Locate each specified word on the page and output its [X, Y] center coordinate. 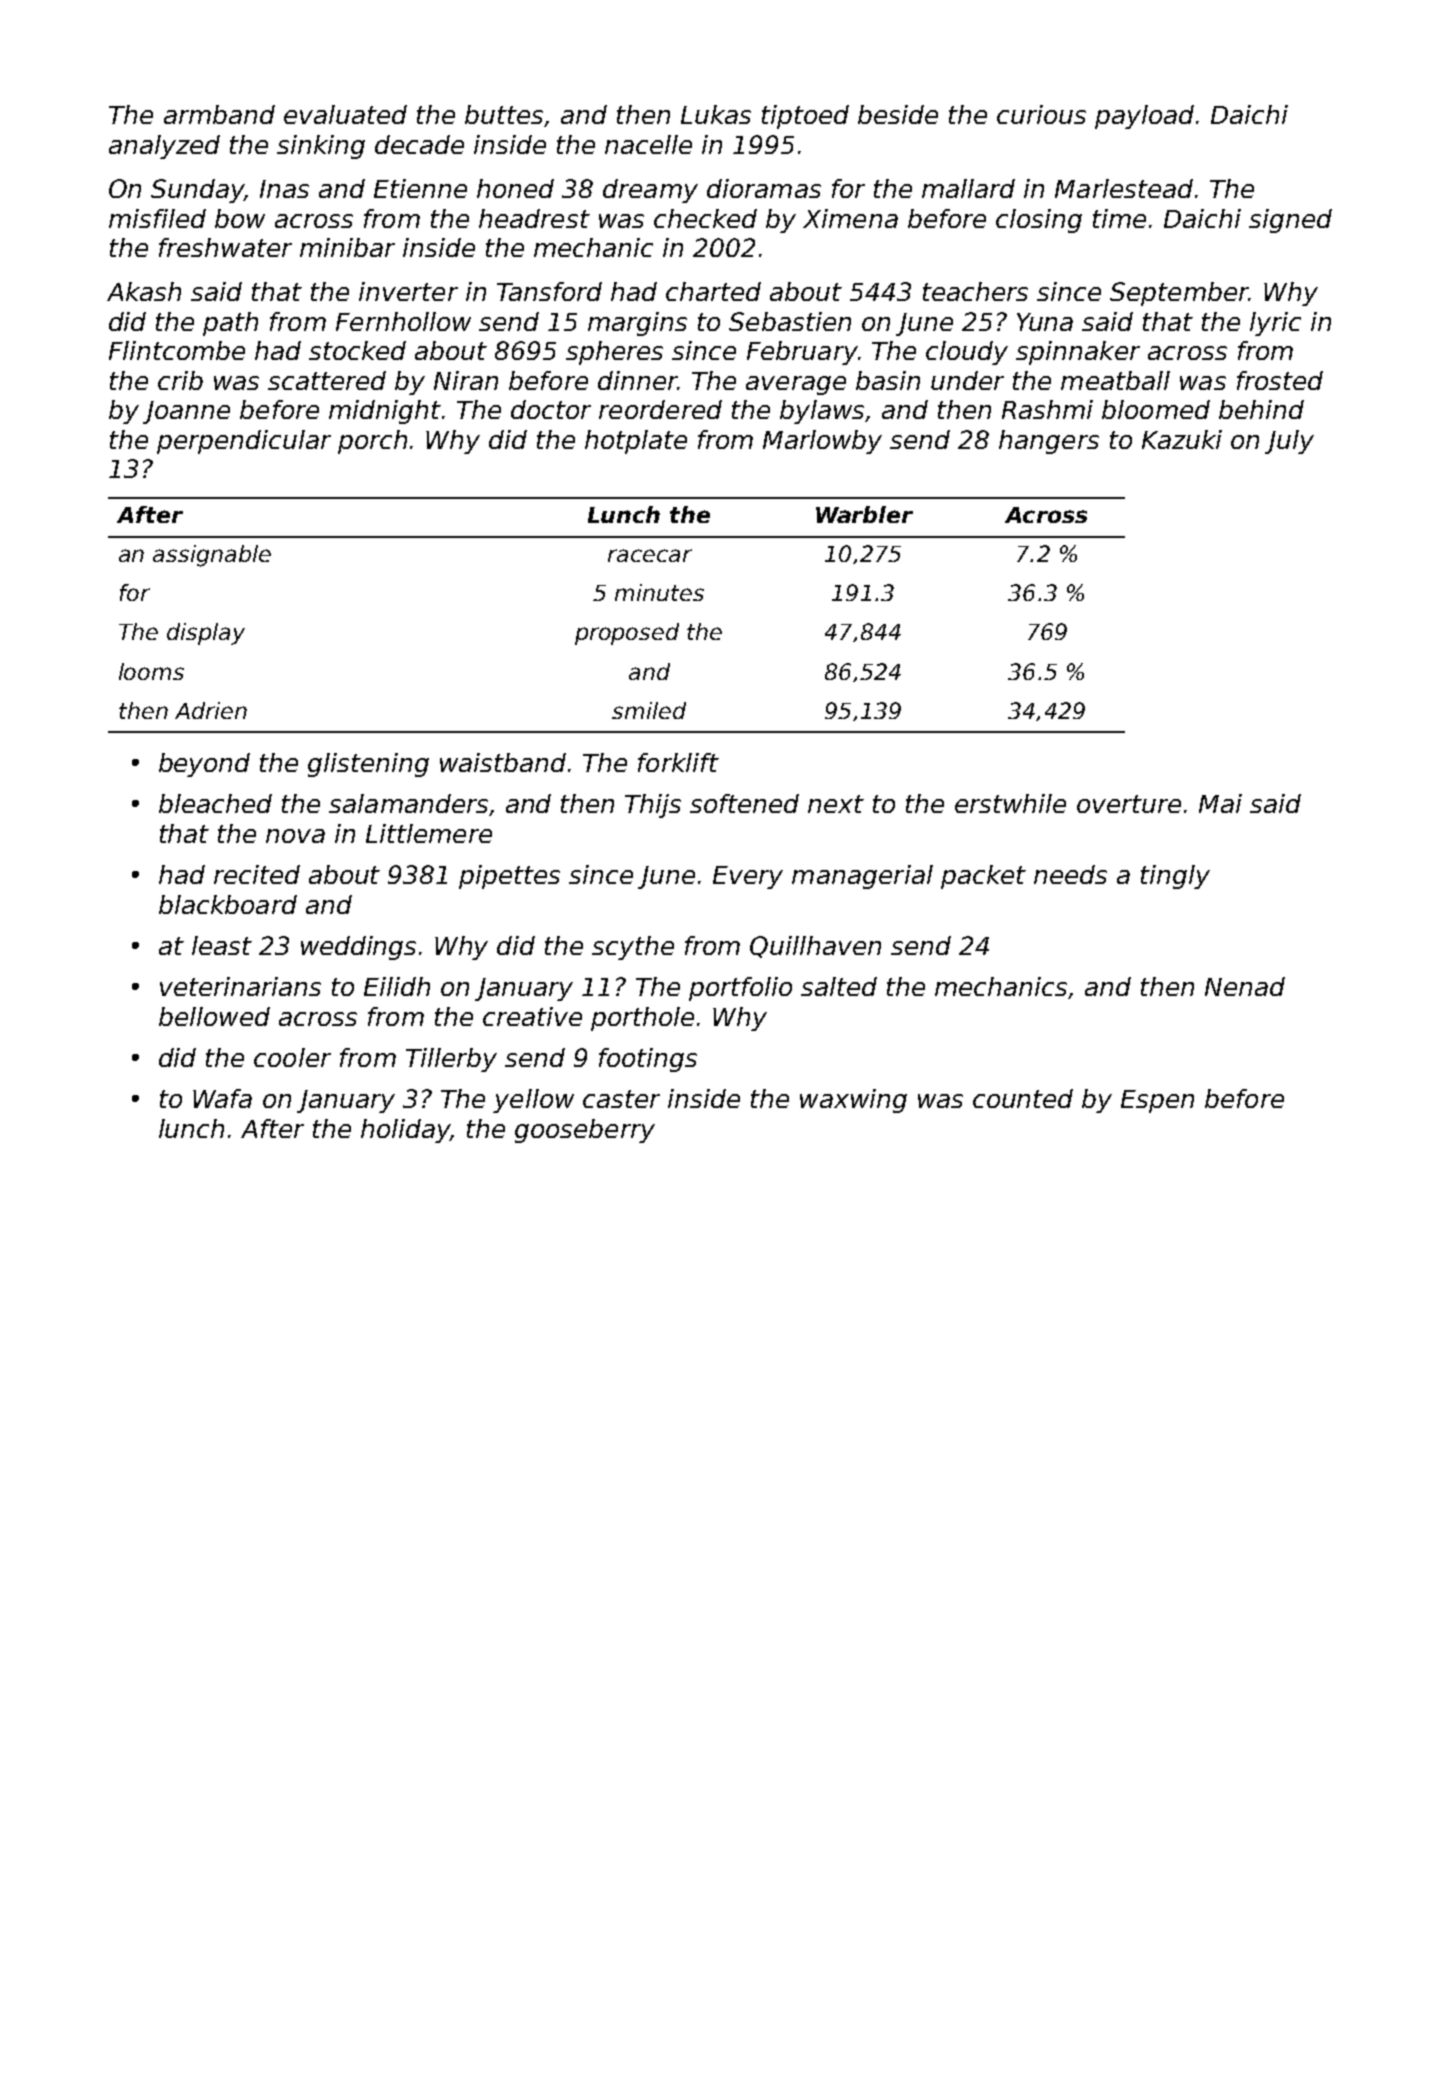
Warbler [864, 514]
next [836, 804]
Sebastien [790, 321]
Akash [144, 291]
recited [257, 874]
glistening [368, 765]
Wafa [222, 1098]
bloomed [1156, 409]
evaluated [345, 114]
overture [1129, 804]
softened [744, 803]
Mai [1220, 803]
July [1289, 442]
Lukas [716, 114]
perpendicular [244, 442]
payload [1144, 117]
